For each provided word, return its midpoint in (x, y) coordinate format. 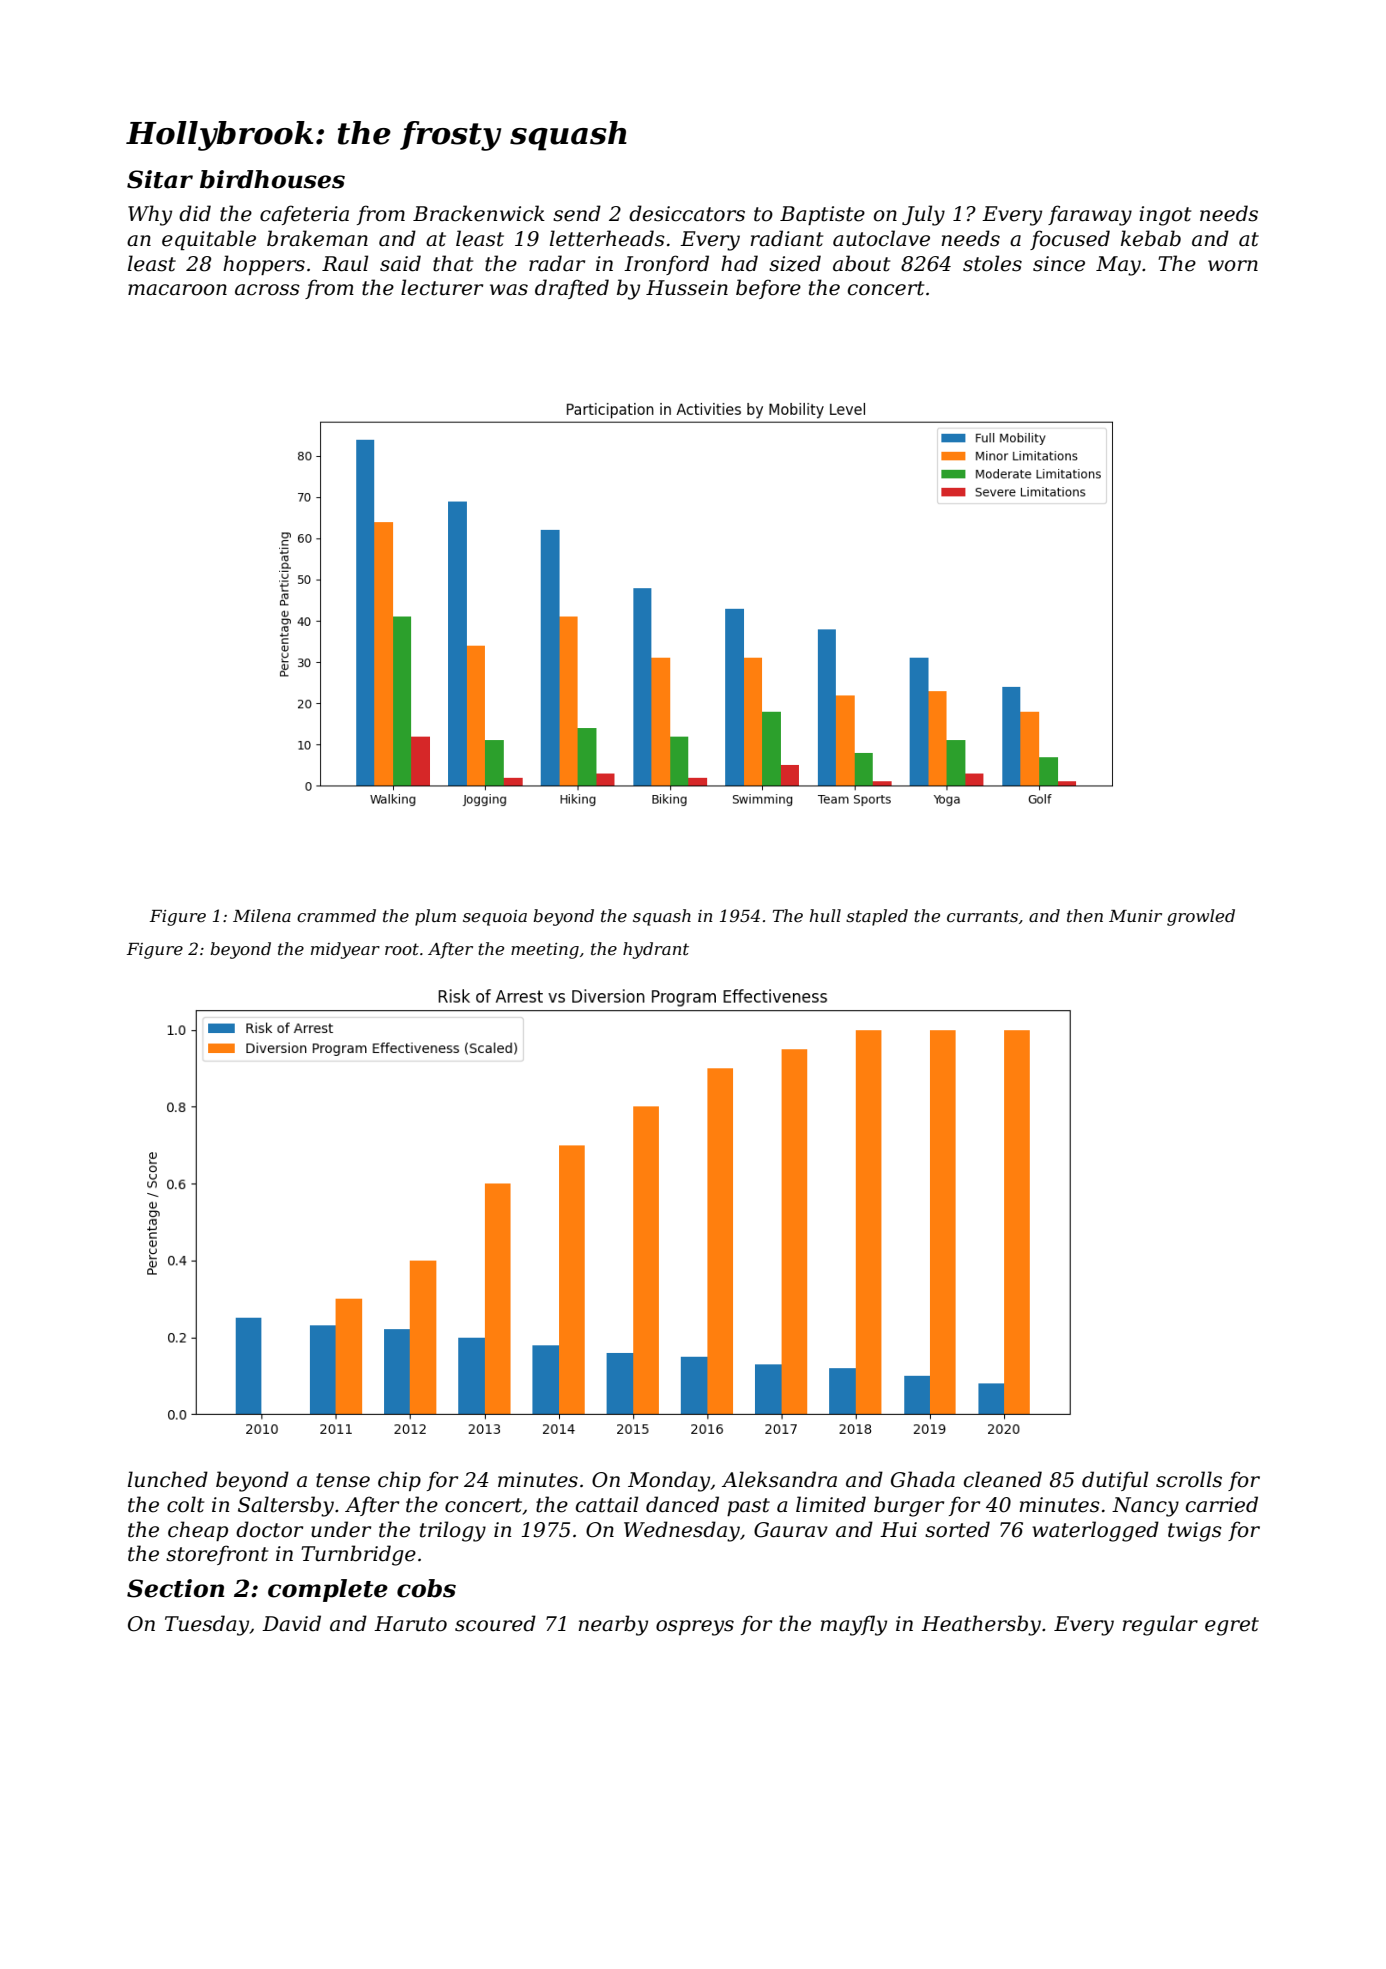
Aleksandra (779, 1479)
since (1059, 264)
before (768, 289)
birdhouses (272, 179)
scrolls (1189, 1479)
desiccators (687, 213)
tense (343, 1480)
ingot (1165, 216)
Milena (262, 915)
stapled (877, 917)
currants (982, 916)
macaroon (177, 290)
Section (175, 1588)
